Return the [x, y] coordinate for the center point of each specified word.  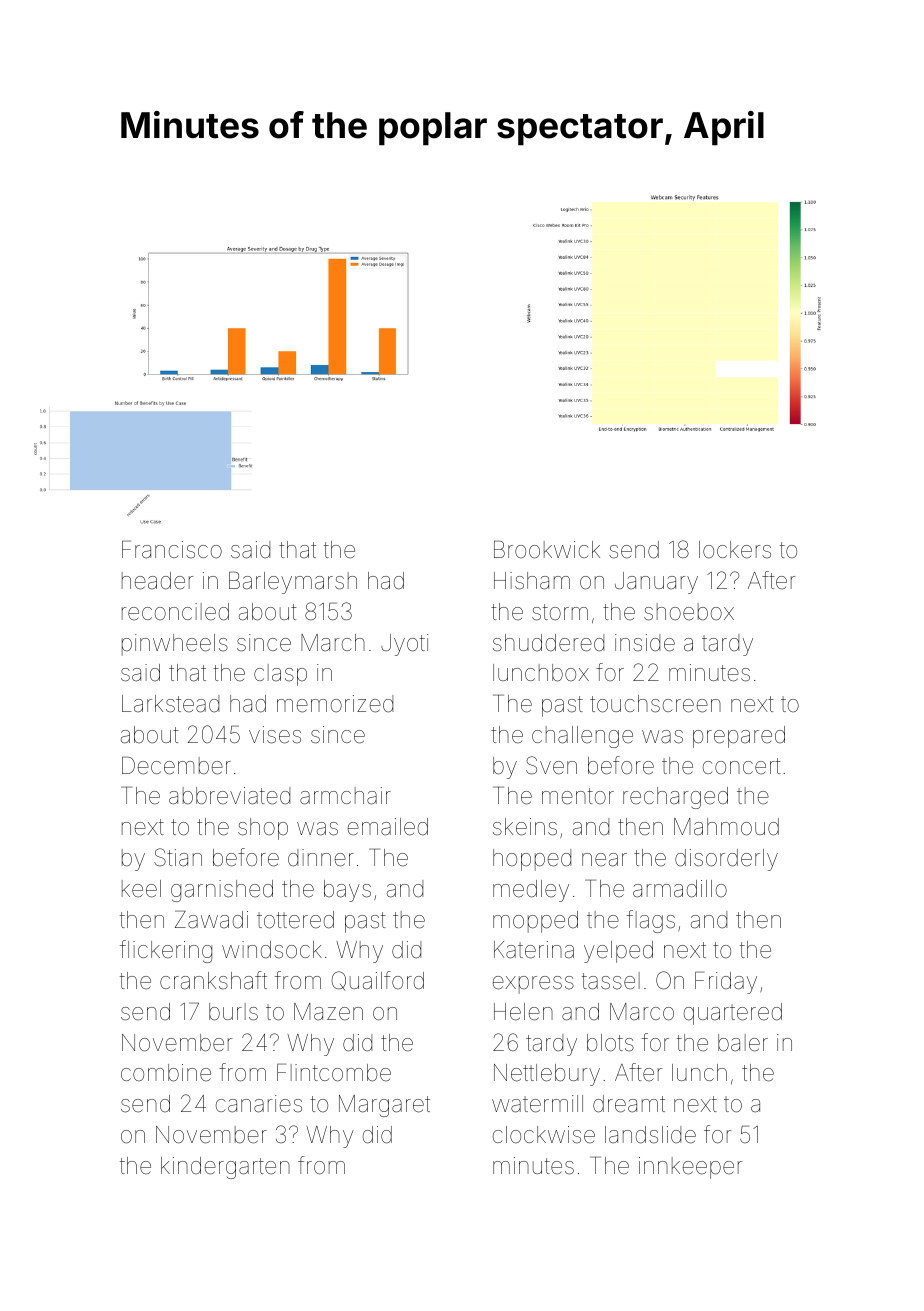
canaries [259, 1104]
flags [651, 921]
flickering [166, 951]
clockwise [544, 1135]
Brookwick [547, 550]
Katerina [534, 950]
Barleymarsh [293, 583]
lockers [735, 550]
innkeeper [690, 1168]
